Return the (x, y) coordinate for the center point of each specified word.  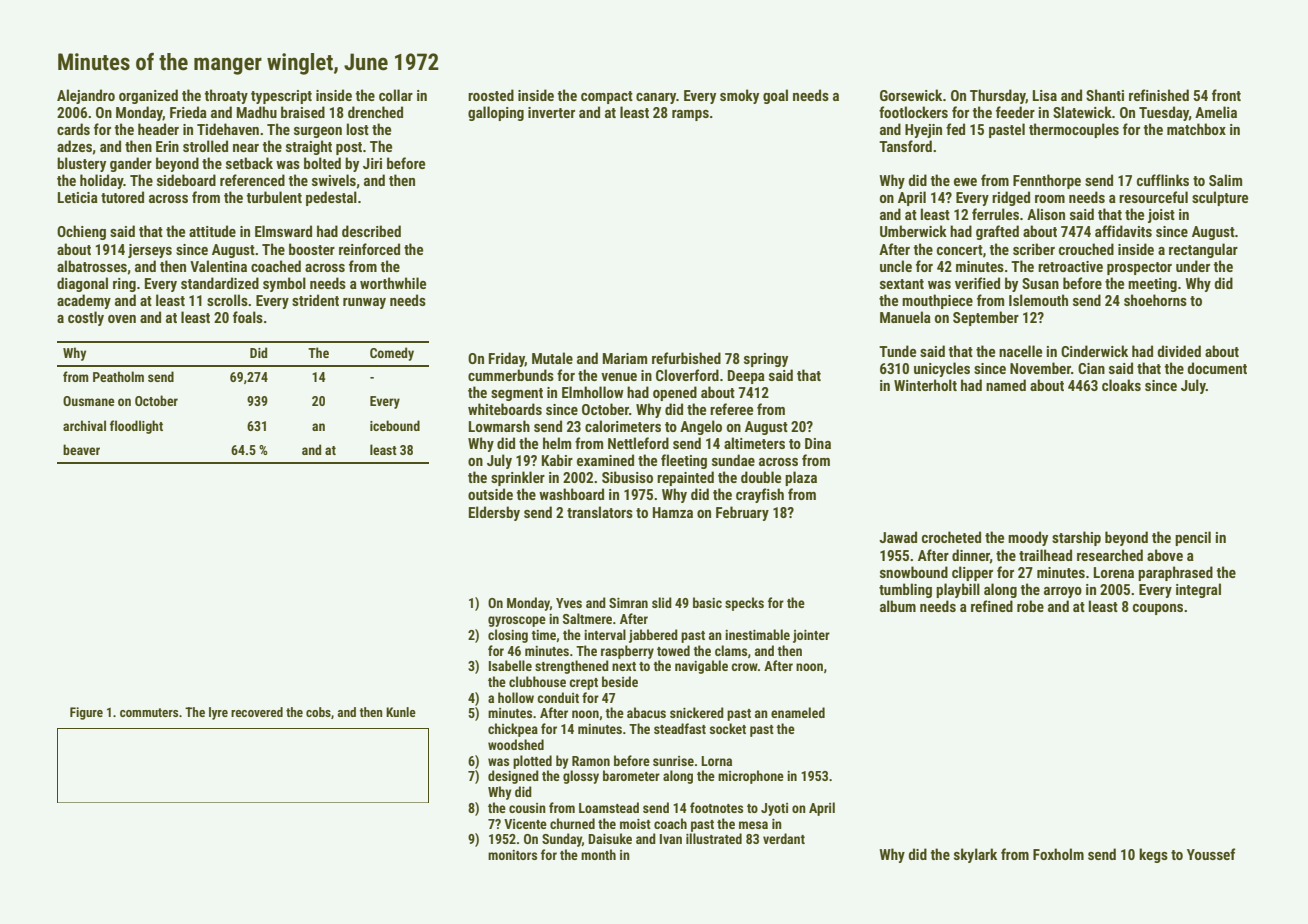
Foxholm (1058, 854)
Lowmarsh (499, 426)
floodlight (136, 427)
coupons (1158, 609)
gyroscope (517, 621)
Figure (86, 713)
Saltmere (587, 618)
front (1226, 95)
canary (656, 98)
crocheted (951, 537)
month (598, 854)
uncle (896, 266)
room (1050, 199)
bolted (322, 163)
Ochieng (81, 232)
